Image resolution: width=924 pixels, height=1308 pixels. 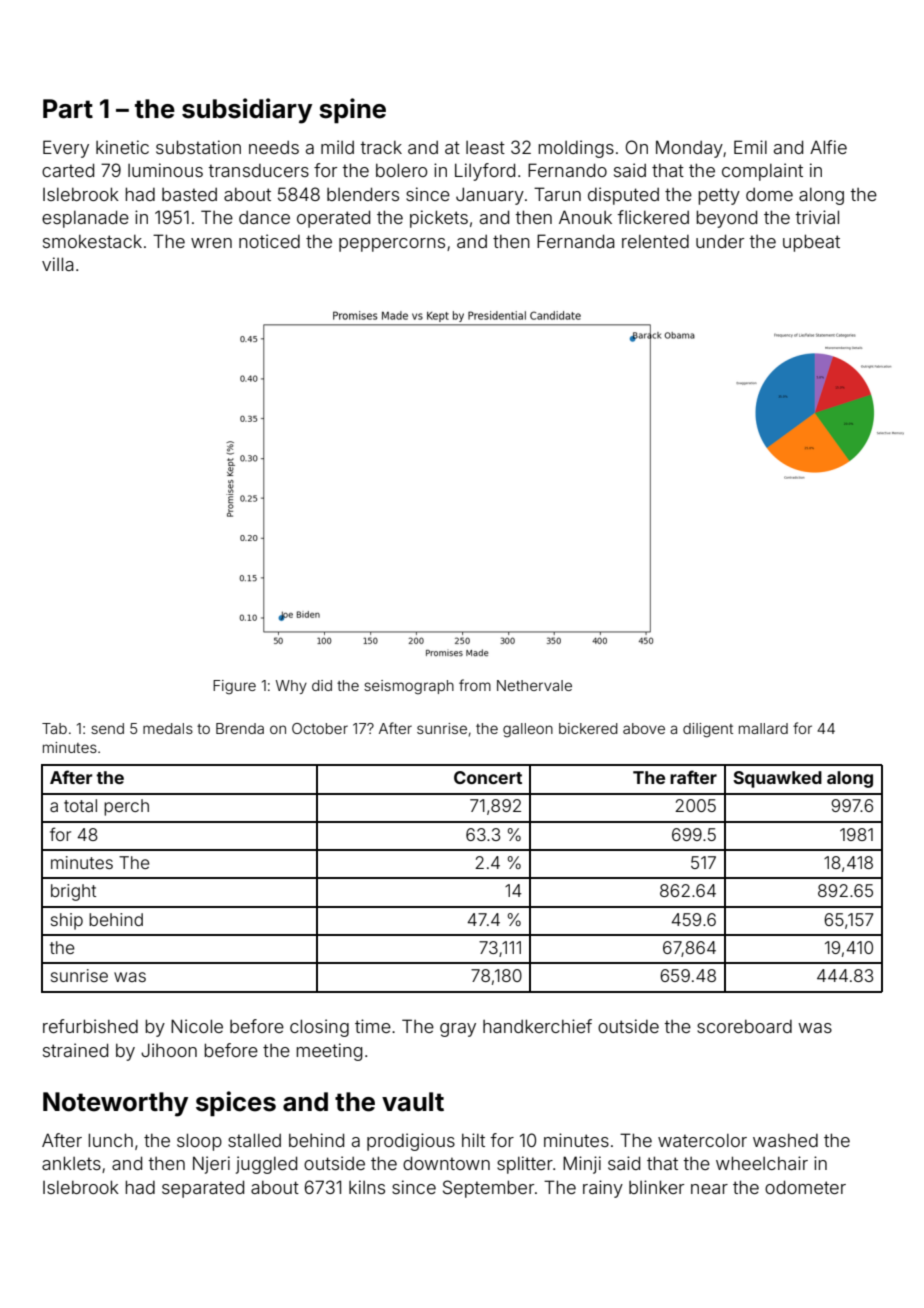 What do you see at coordinates (488, 777) in the image?
I see `Concert` at bounding box center [488, 777].
